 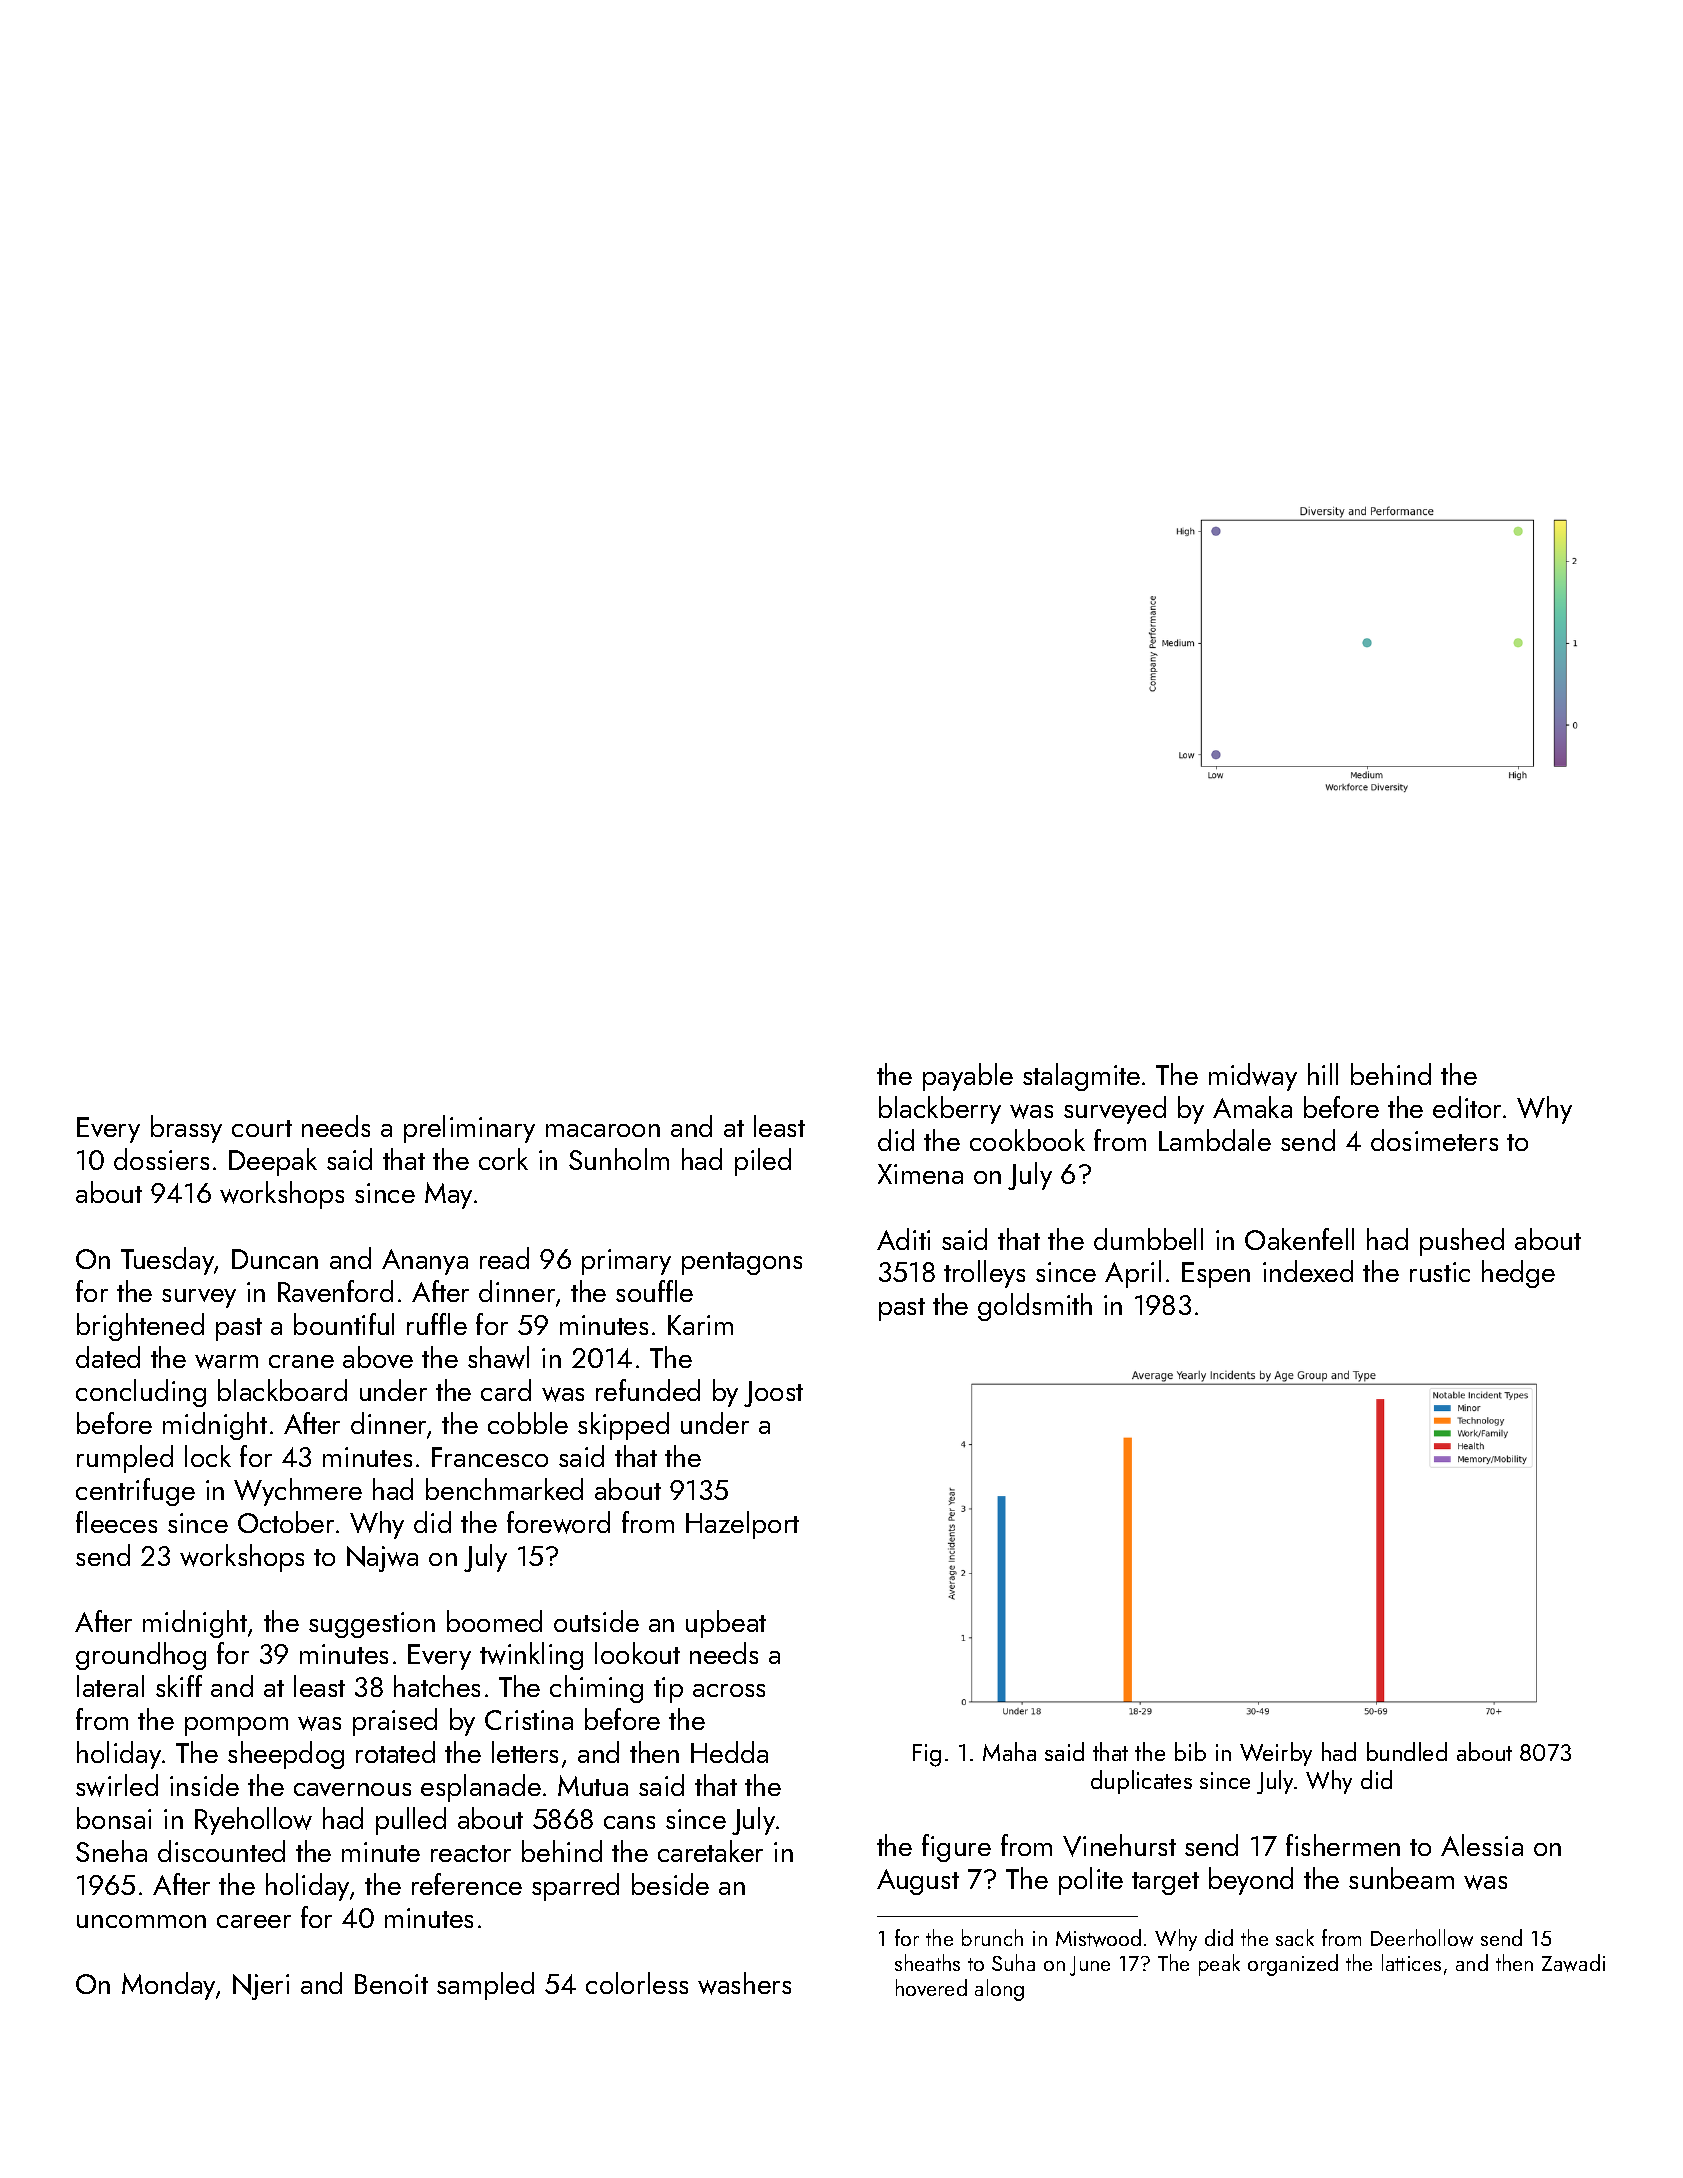 What do you see at coordinates (744, 1983) in the page?
I see `washers` at bounding box center [744, 1983].
